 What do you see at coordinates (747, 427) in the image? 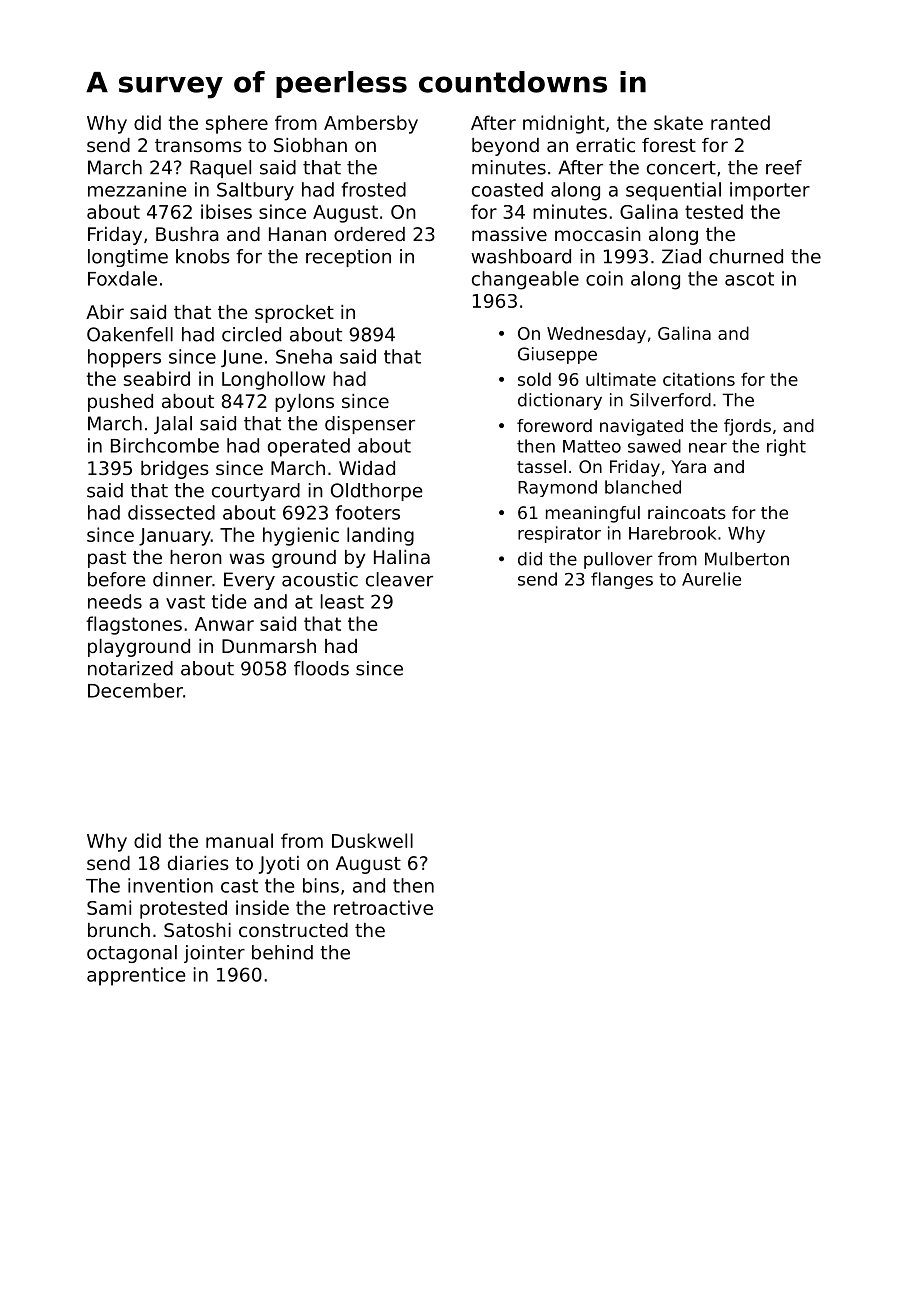
I see `fjords` at bounding box center [747, 427].
